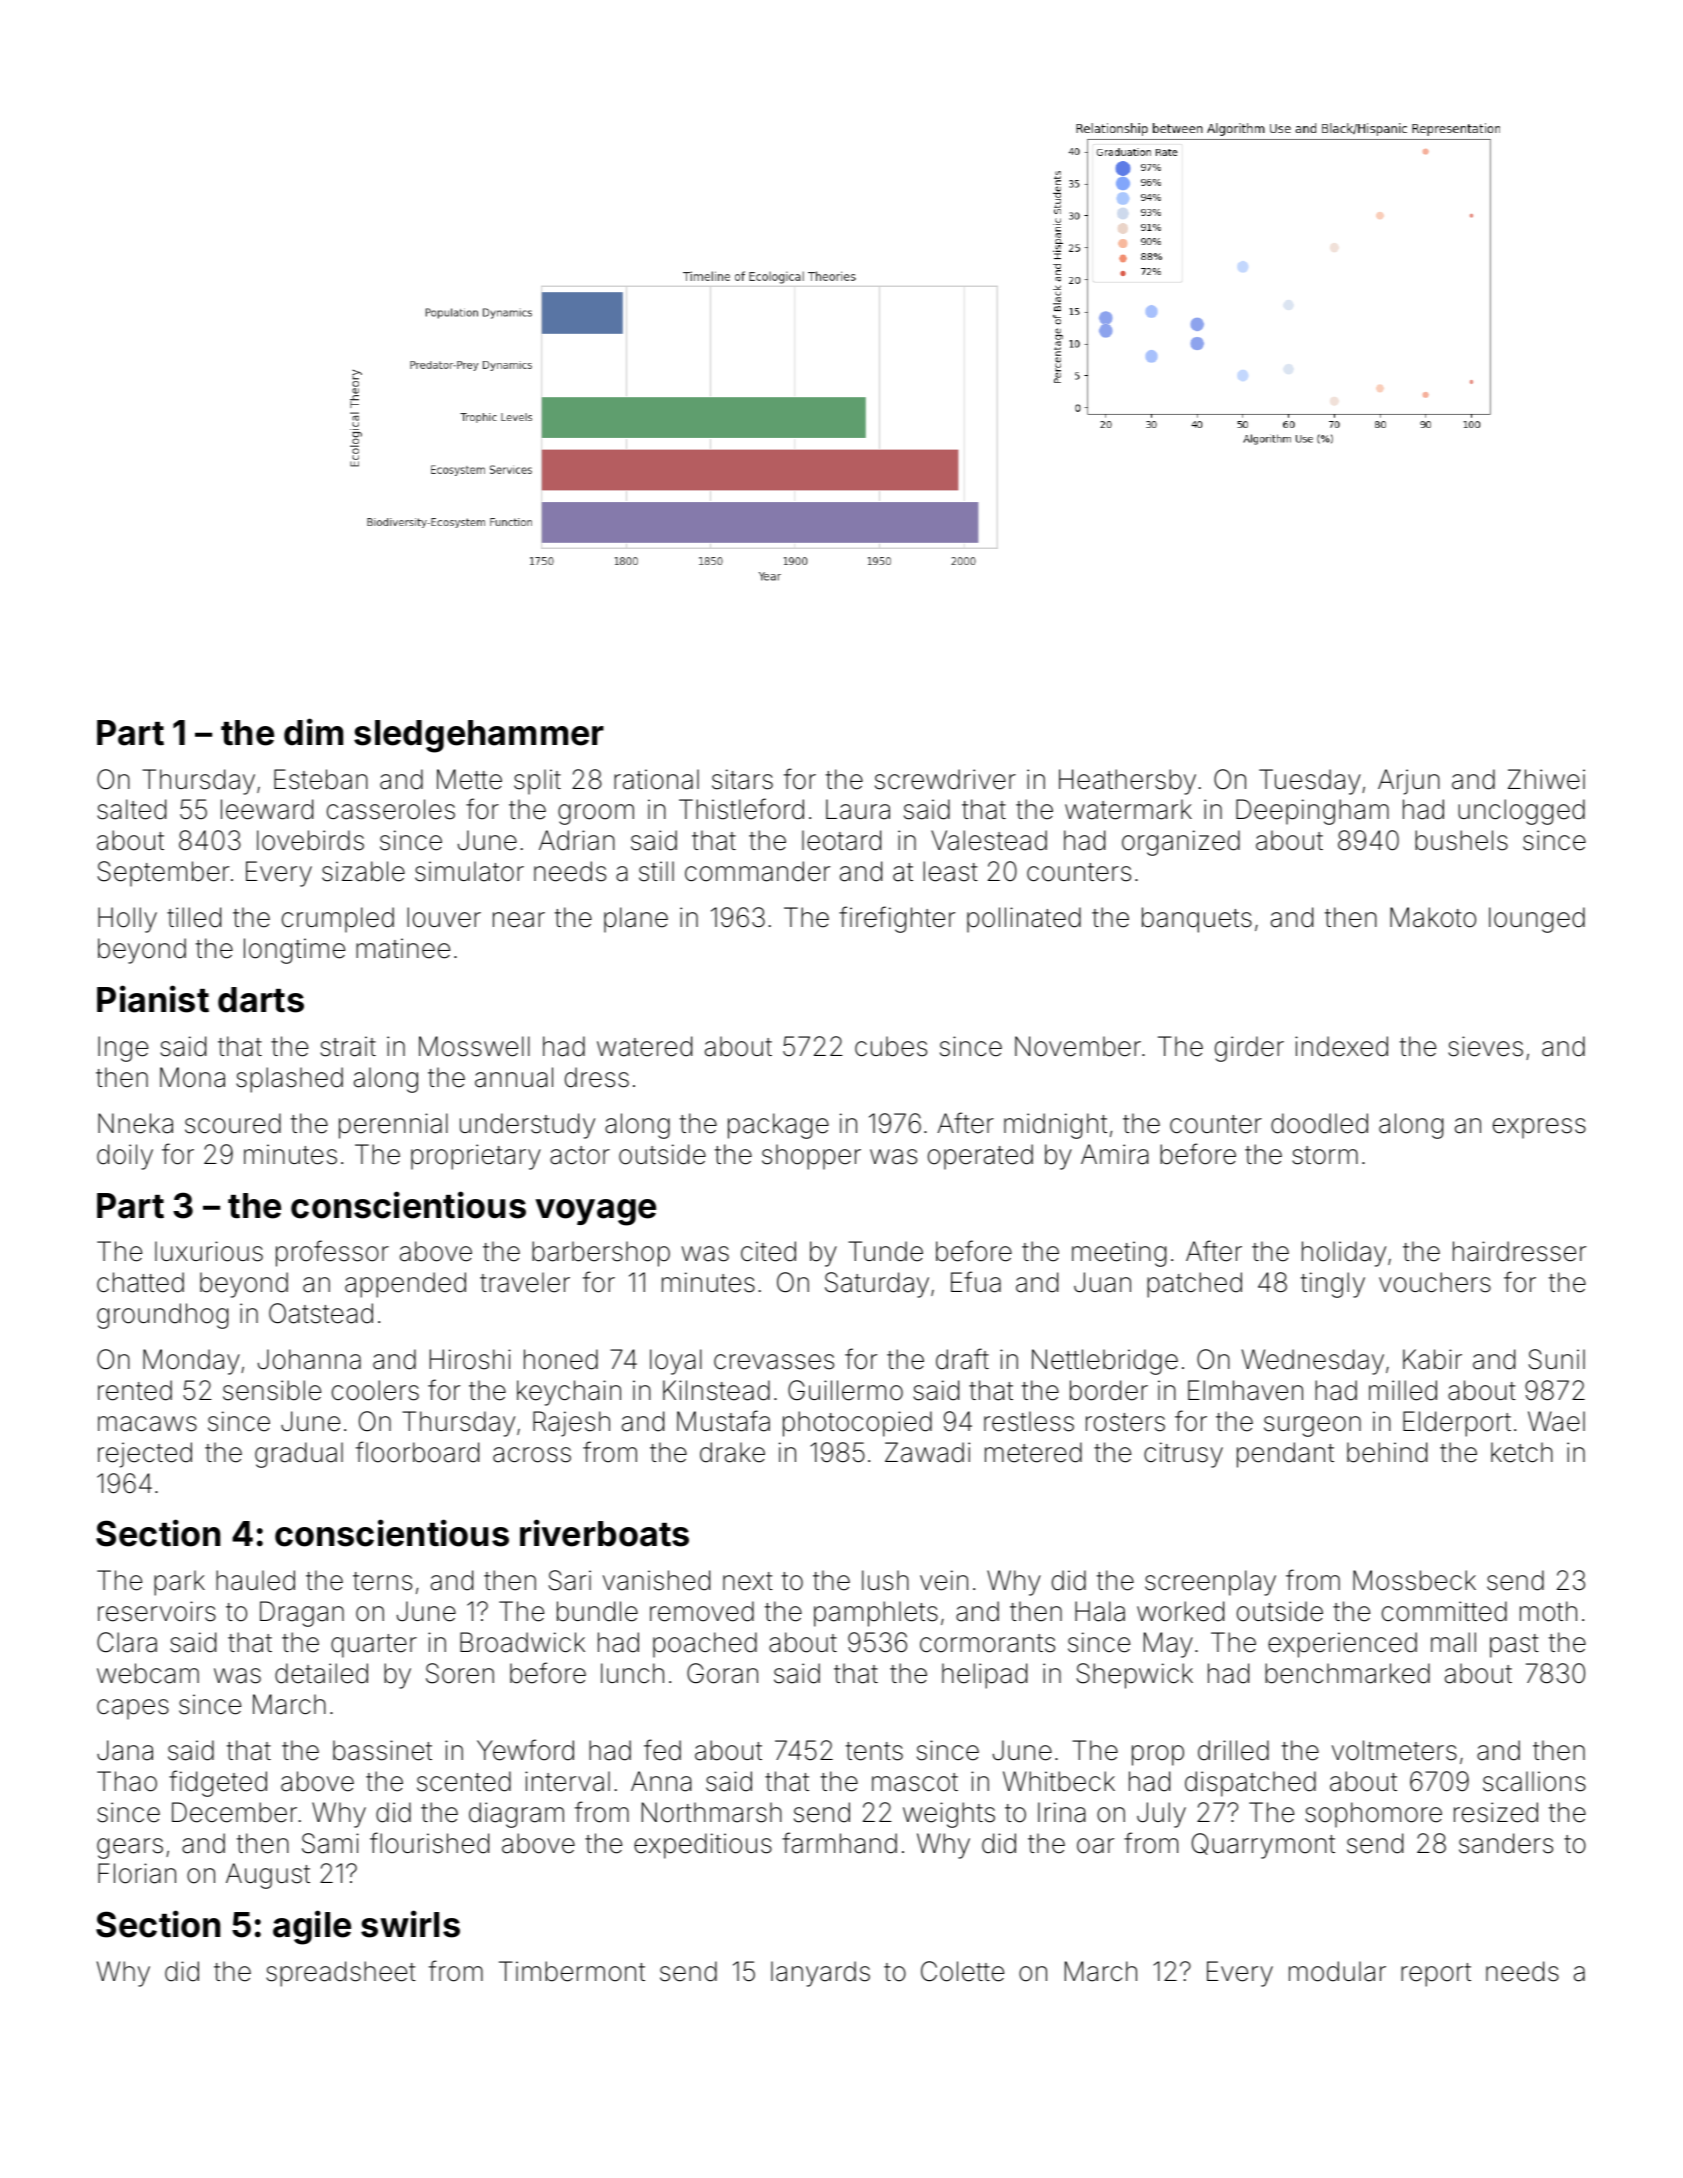 Image resolution: width=1683 pixels, height=2178 pixels. I want to click on riverboats, so click(604, 1533).
